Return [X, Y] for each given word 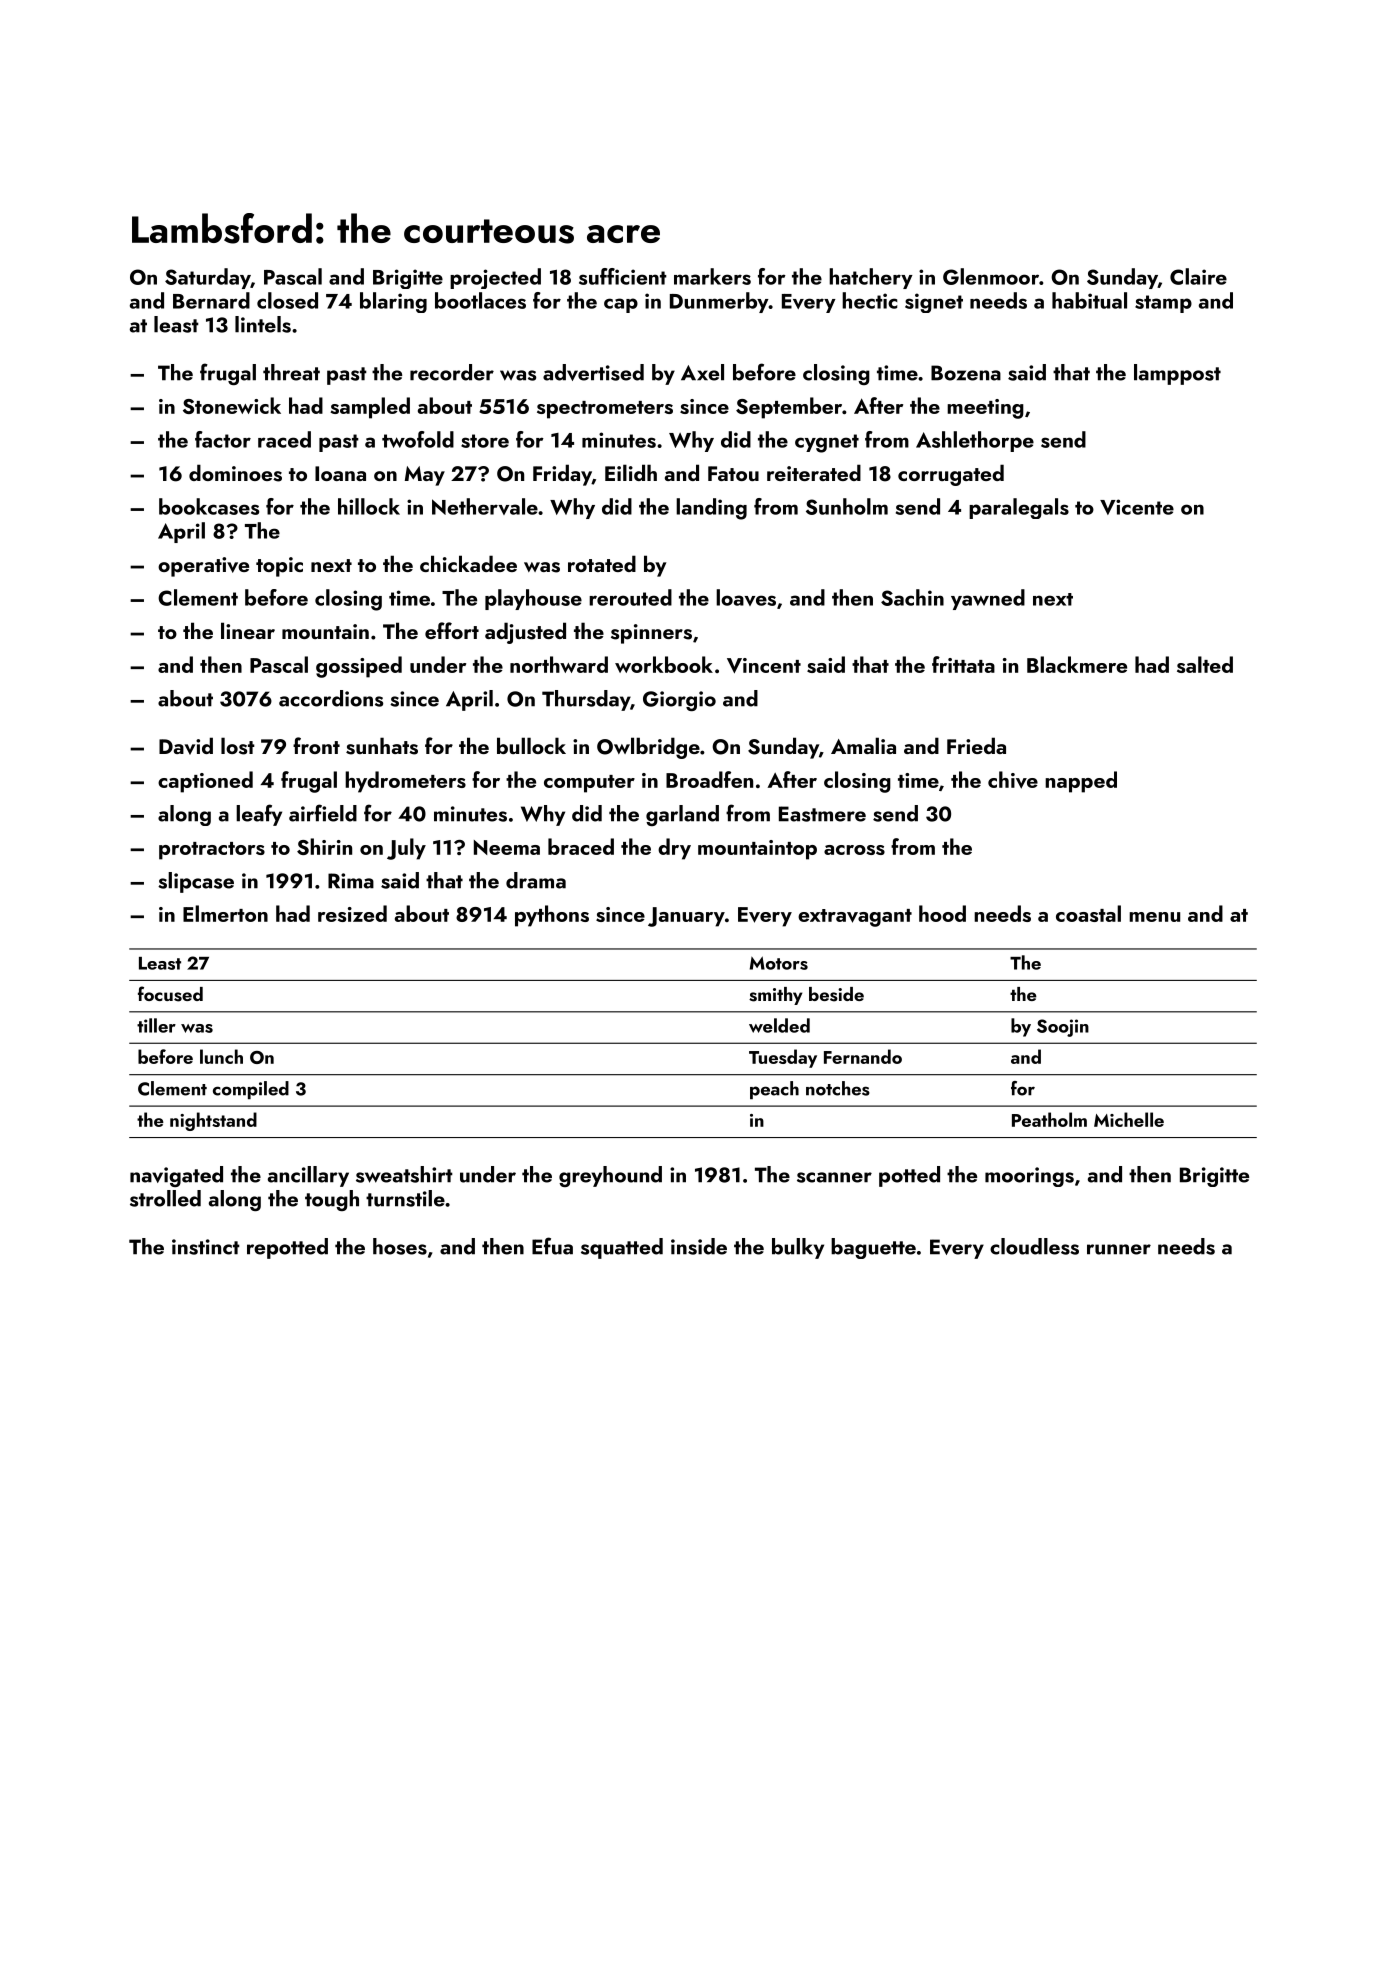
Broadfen [709, 779]
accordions [331, 698]
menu [1154, 917]
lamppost [1177, 374]
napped [1081, 782]
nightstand [213, 1121]
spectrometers [605, 410]
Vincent [764, 665]
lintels [263, 324]
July [406, 849]
